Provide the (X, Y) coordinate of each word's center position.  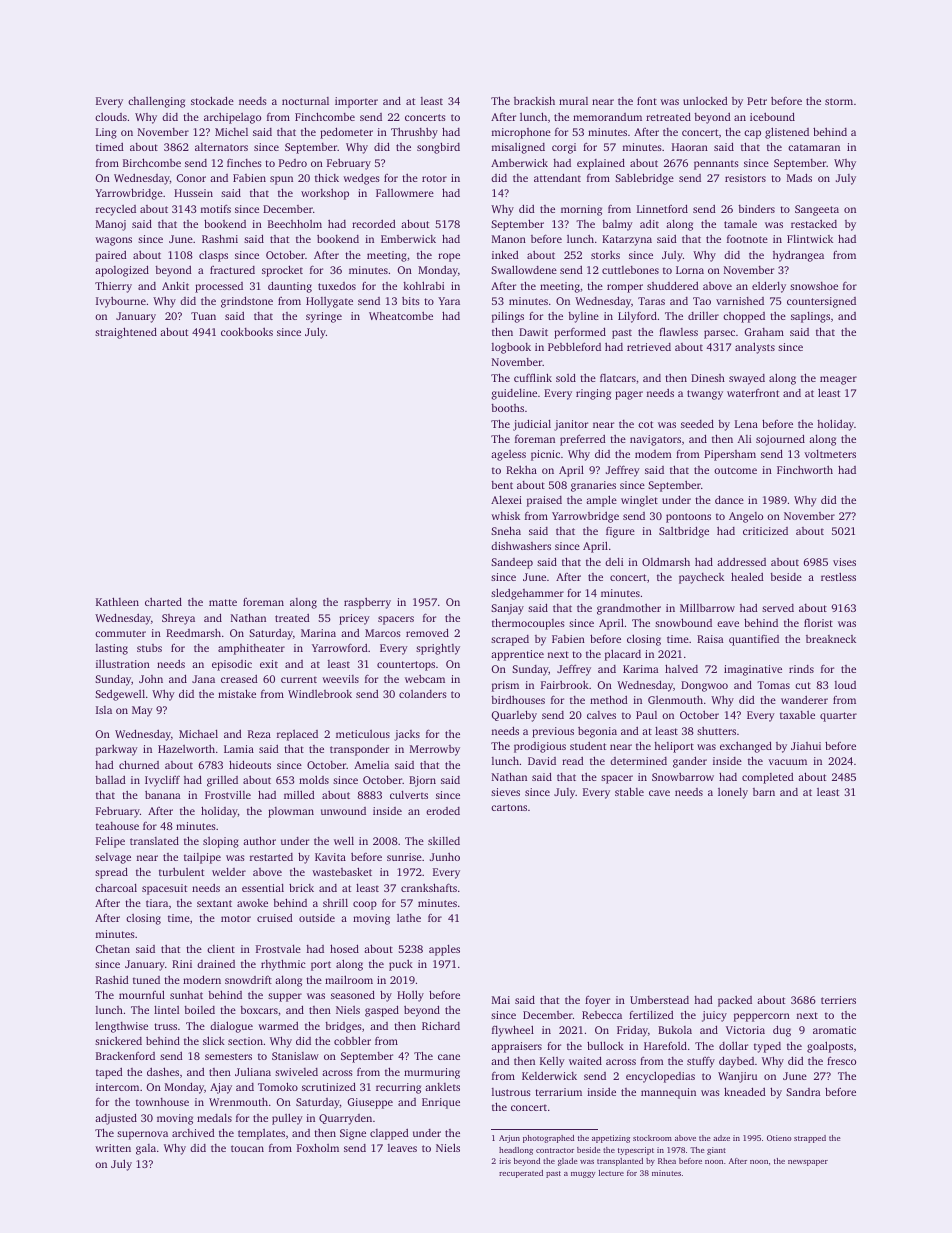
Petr (757, 101)
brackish (534, 100)
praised (544, 501)
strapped (810, 1139)
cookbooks (247, 331)
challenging (156, 102)
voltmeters (830, 453)
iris (505, 1161)
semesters (228, 1056)
